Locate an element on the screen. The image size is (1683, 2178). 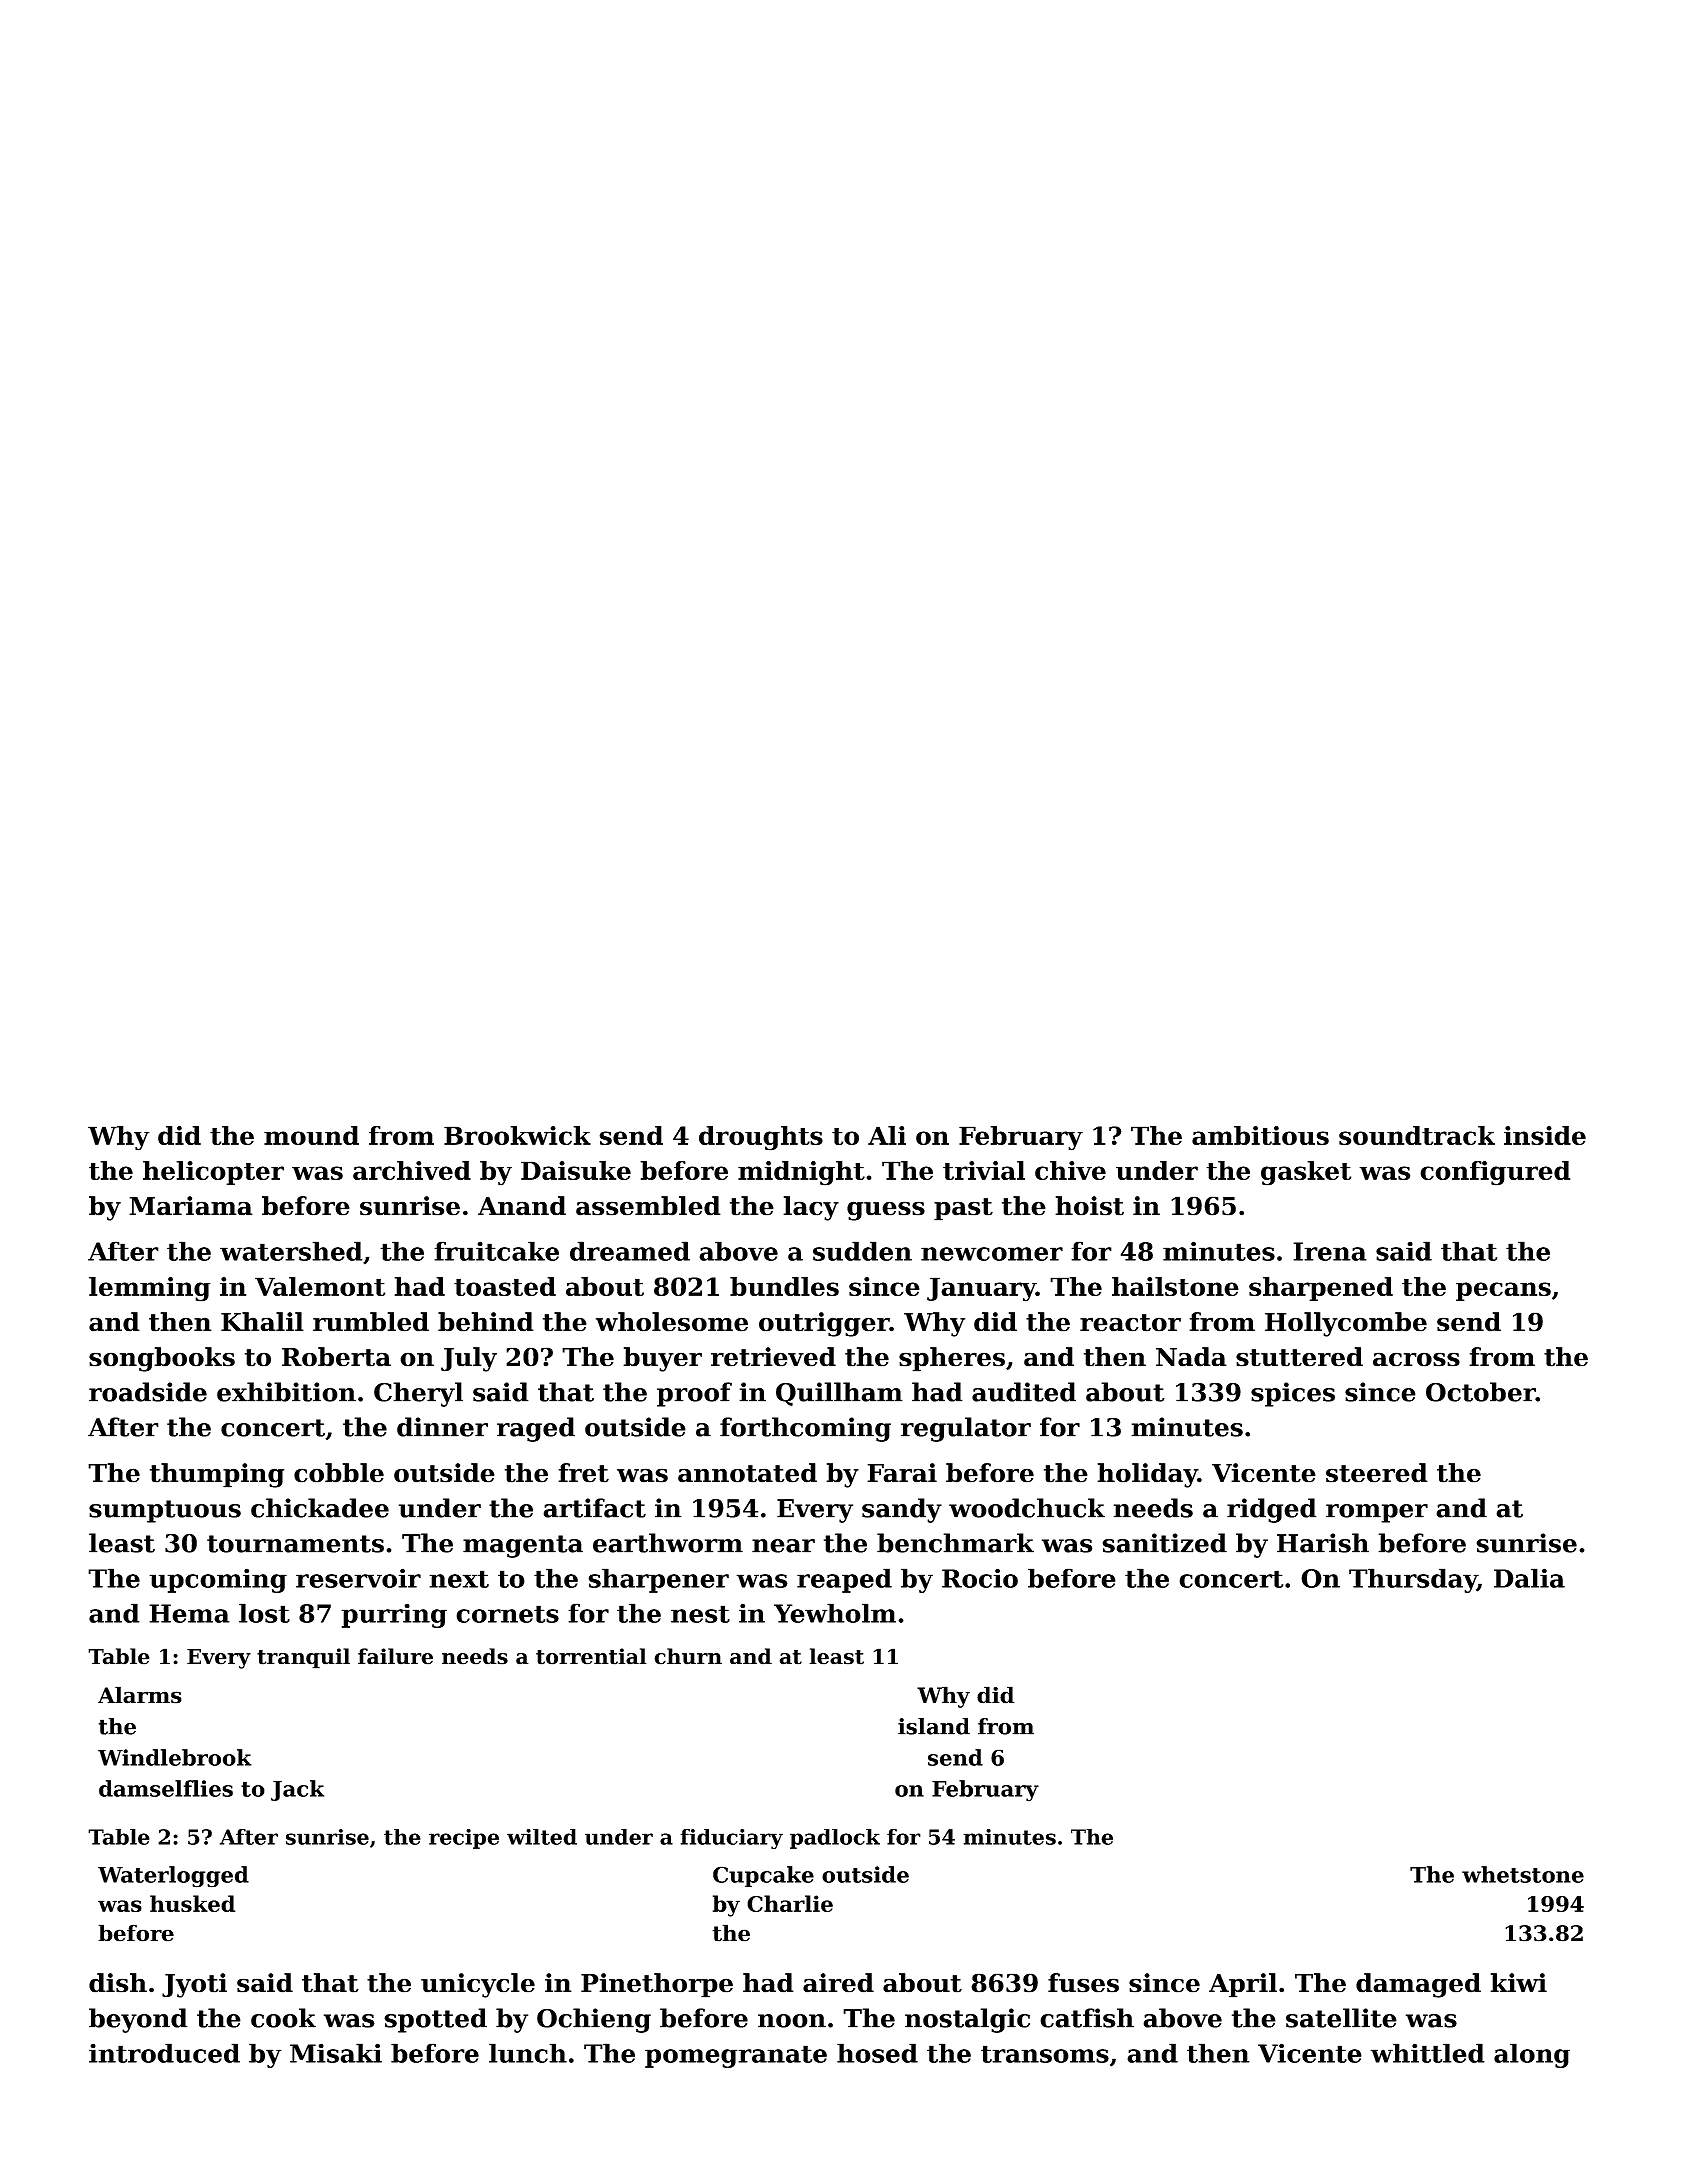
padlock is located at coordinates (835, 1839).
